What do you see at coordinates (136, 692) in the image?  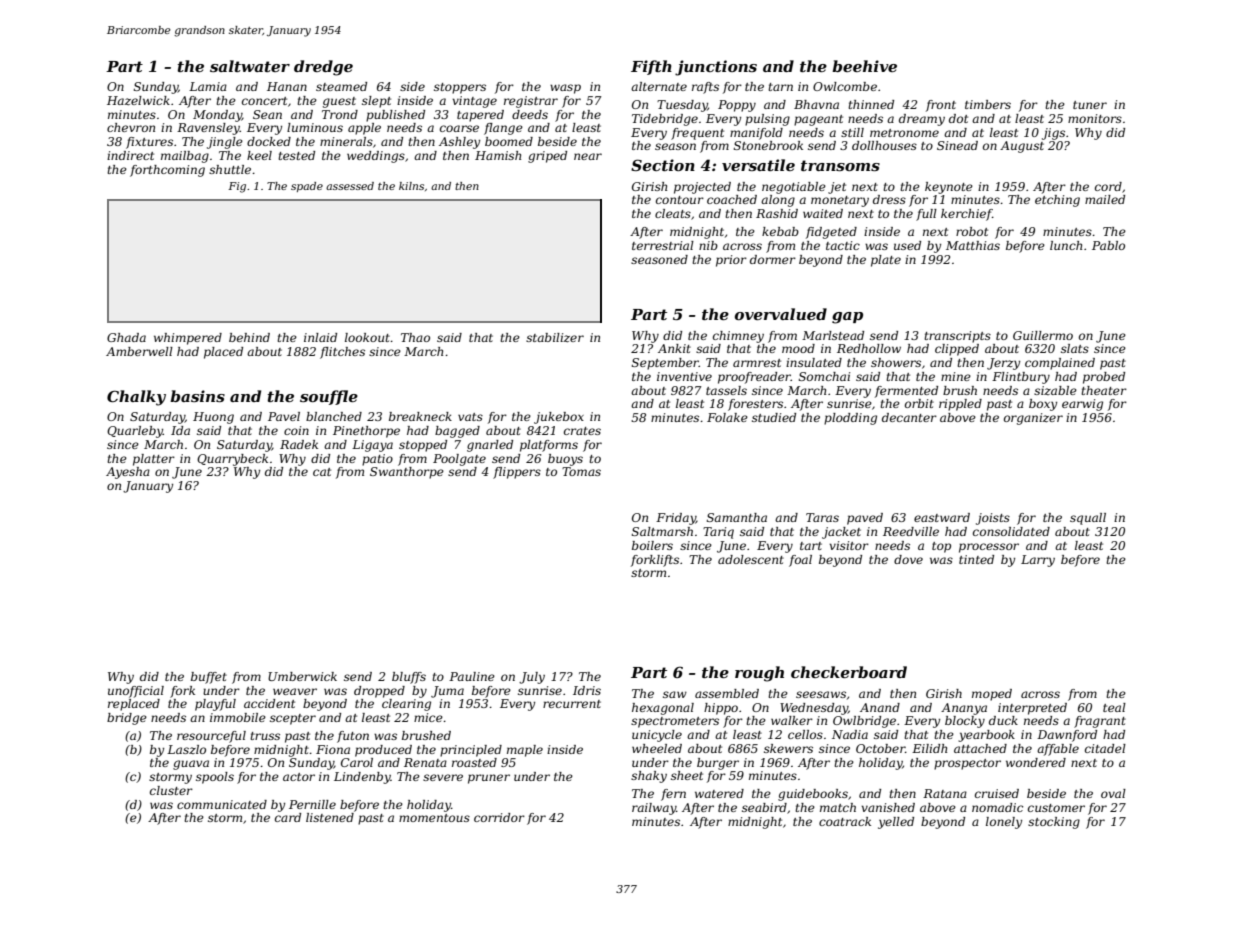 I see `unofficial` at bounding box center [136, 692].
